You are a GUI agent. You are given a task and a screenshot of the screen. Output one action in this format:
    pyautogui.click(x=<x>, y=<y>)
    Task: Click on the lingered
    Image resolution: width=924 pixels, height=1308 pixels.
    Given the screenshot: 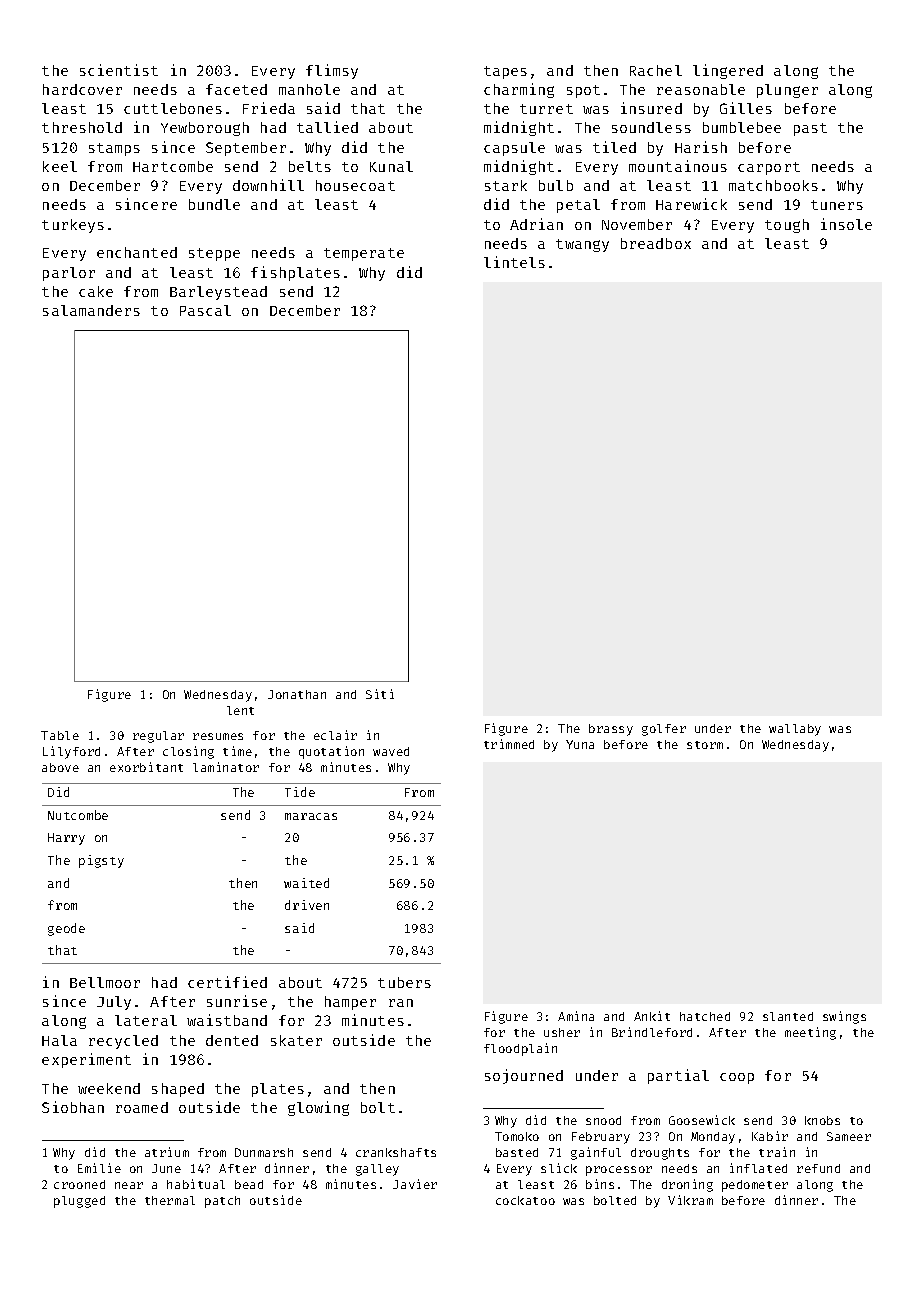 What is the action you would take?
    pyautogui.click(x=728, y=71)
